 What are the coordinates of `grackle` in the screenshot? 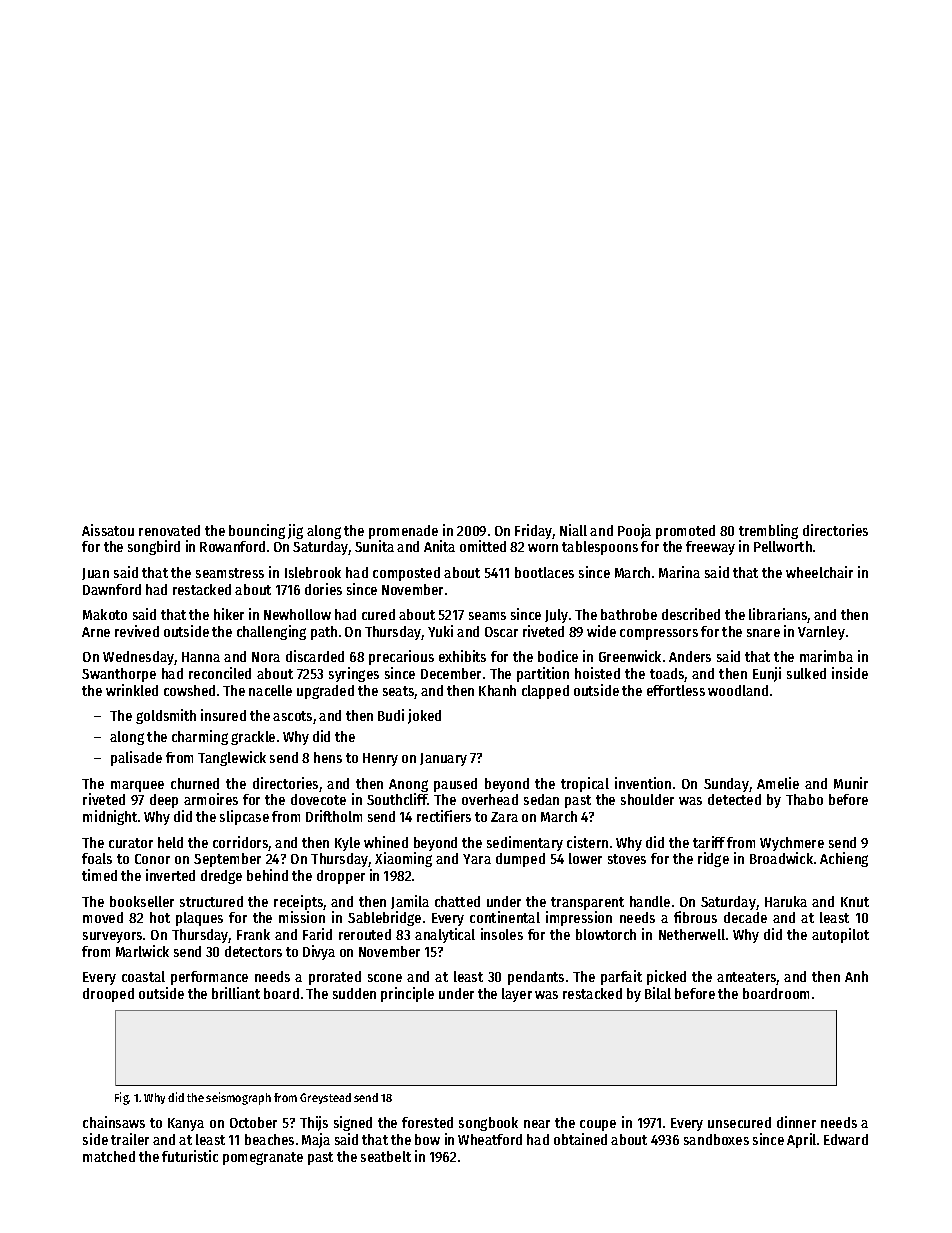 It's located at (253, 738).
